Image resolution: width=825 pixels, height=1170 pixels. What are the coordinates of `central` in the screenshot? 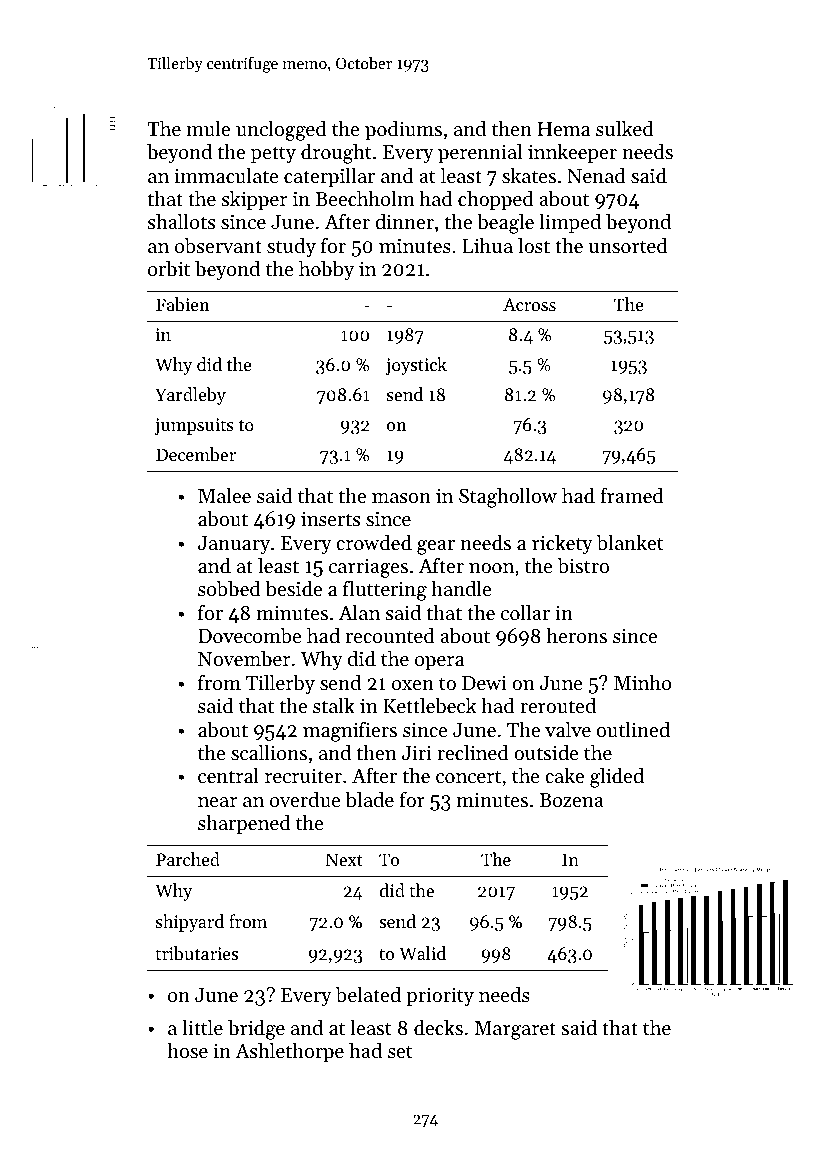 It's located at (228, 775).
